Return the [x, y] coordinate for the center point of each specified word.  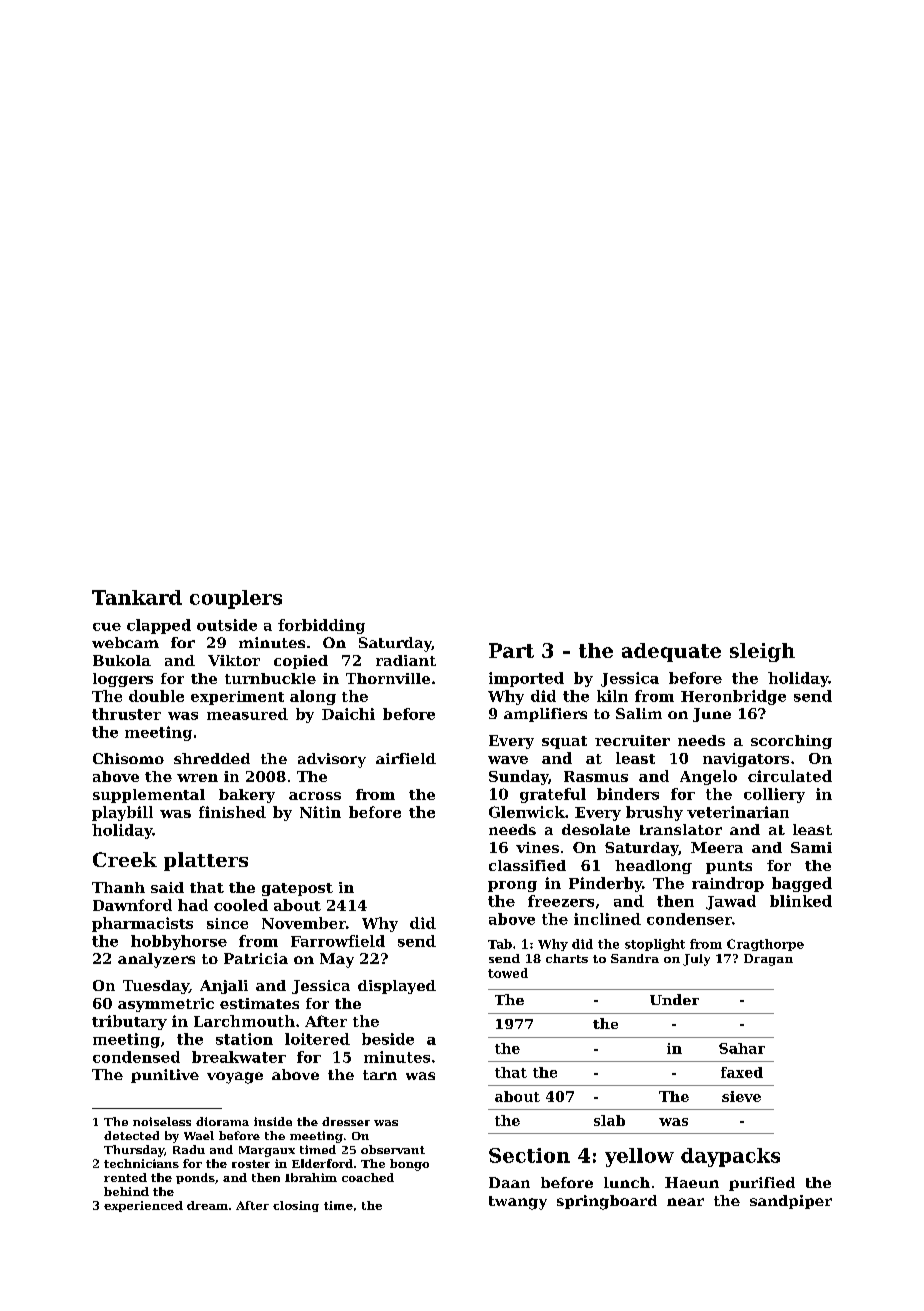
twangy [518, 1203]
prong [512, 886]
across [315, 796]
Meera [717, 847]
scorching [791, 742]
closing [296, 1206]
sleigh [762, 652]
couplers [236, 599]
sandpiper [791, 1202]
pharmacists [142, 924]
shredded [212, 758]
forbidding [321, 626]
